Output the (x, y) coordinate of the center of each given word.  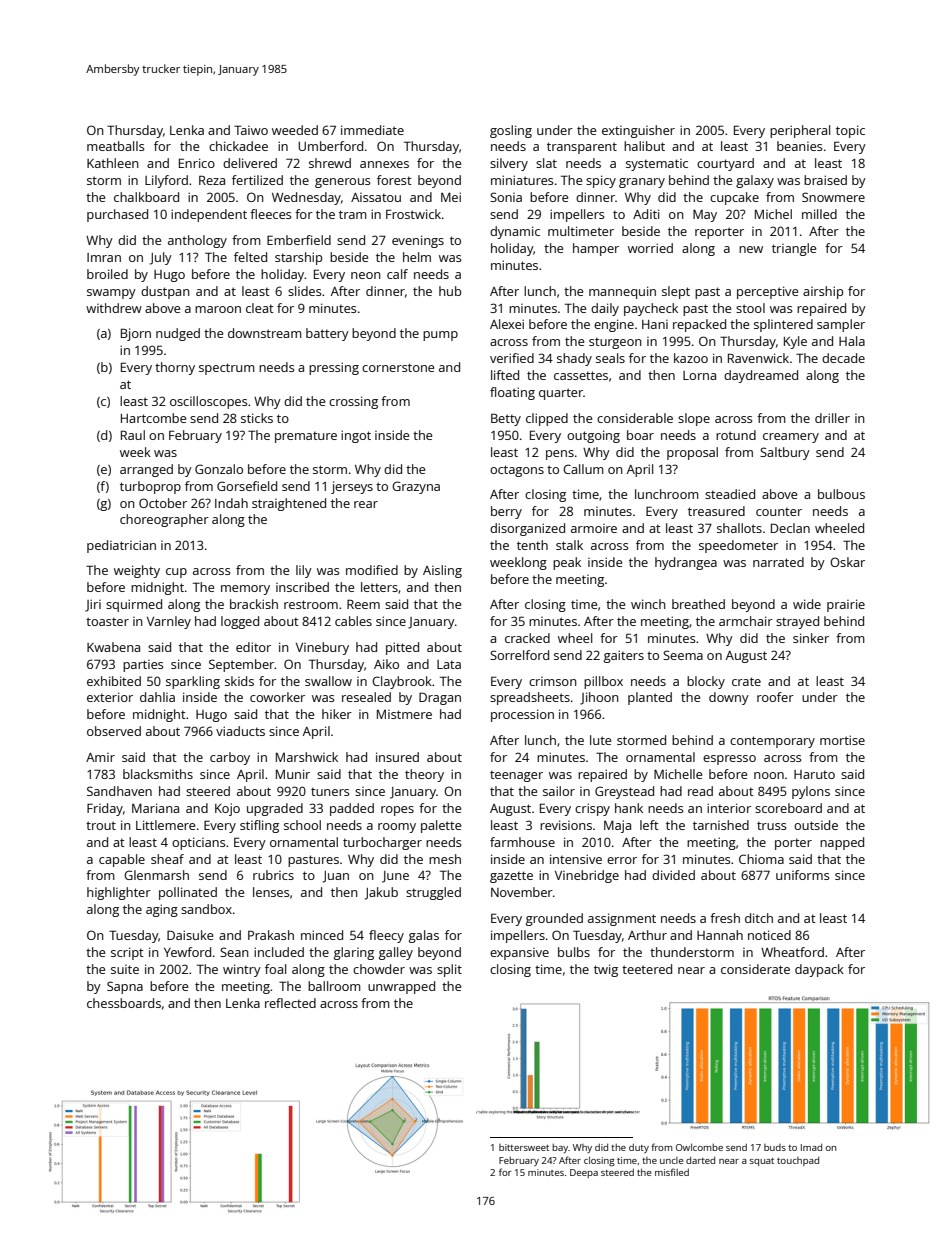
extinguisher (638, 131)
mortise (842, 740)
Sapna (125, 987)
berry (506, 512)
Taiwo (251, 130)
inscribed (302, 587)
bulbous (841, 494)
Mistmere (404, 714)
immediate (372, 130)
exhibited (114, 681)
